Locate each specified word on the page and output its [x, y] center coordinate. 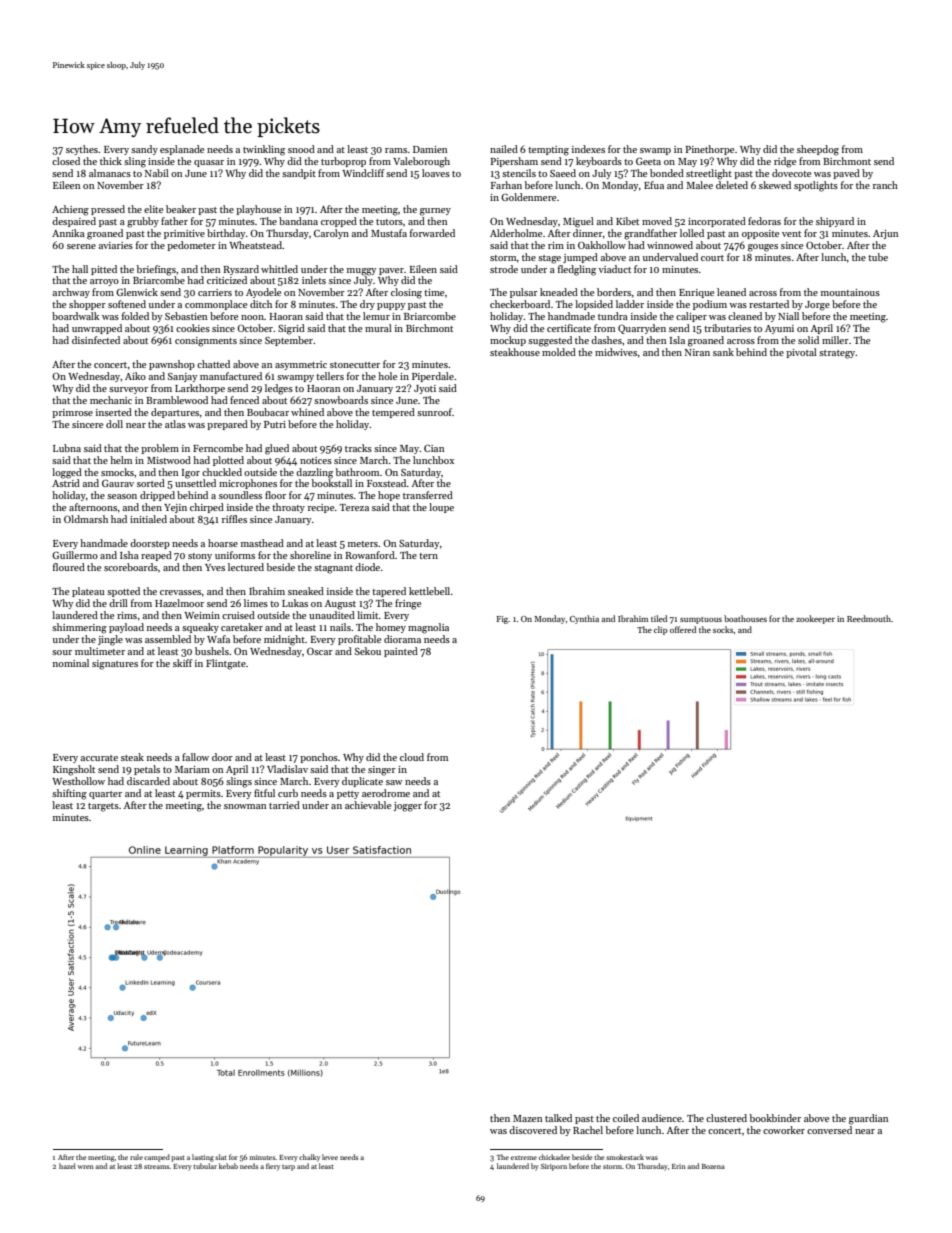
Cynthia [584, 619]
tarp [288, 1168]
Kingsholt [74, 770]
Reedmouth [869, 618]
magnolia [428, 628]
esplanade [182, 150]
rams [396, 150]
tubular [205, 1166]
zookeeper [815, 619]
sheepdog [818, 150]
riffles [234, 519]
